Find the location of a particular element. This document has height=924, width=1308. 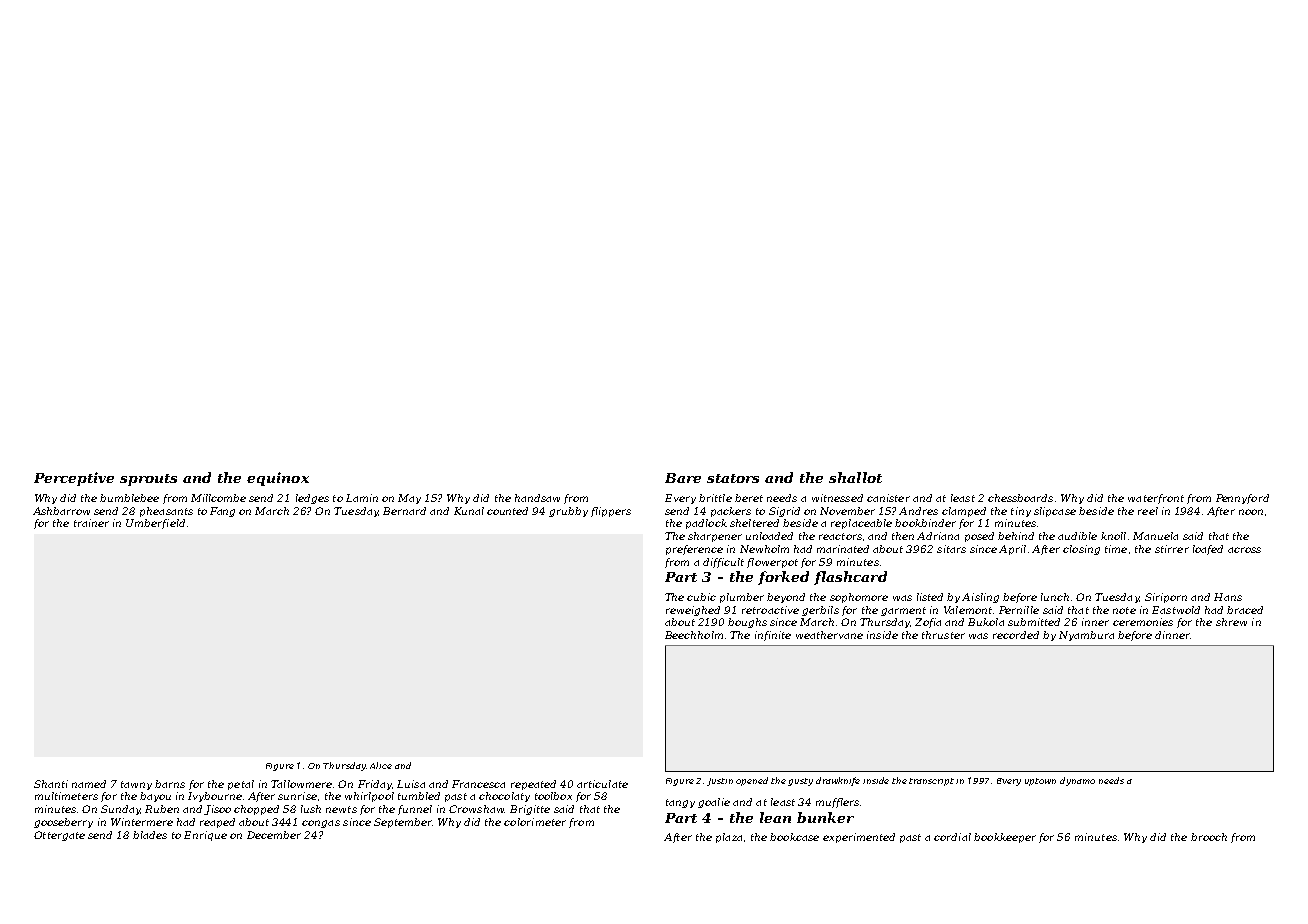

Alice is located at coordinates (381, 765).
